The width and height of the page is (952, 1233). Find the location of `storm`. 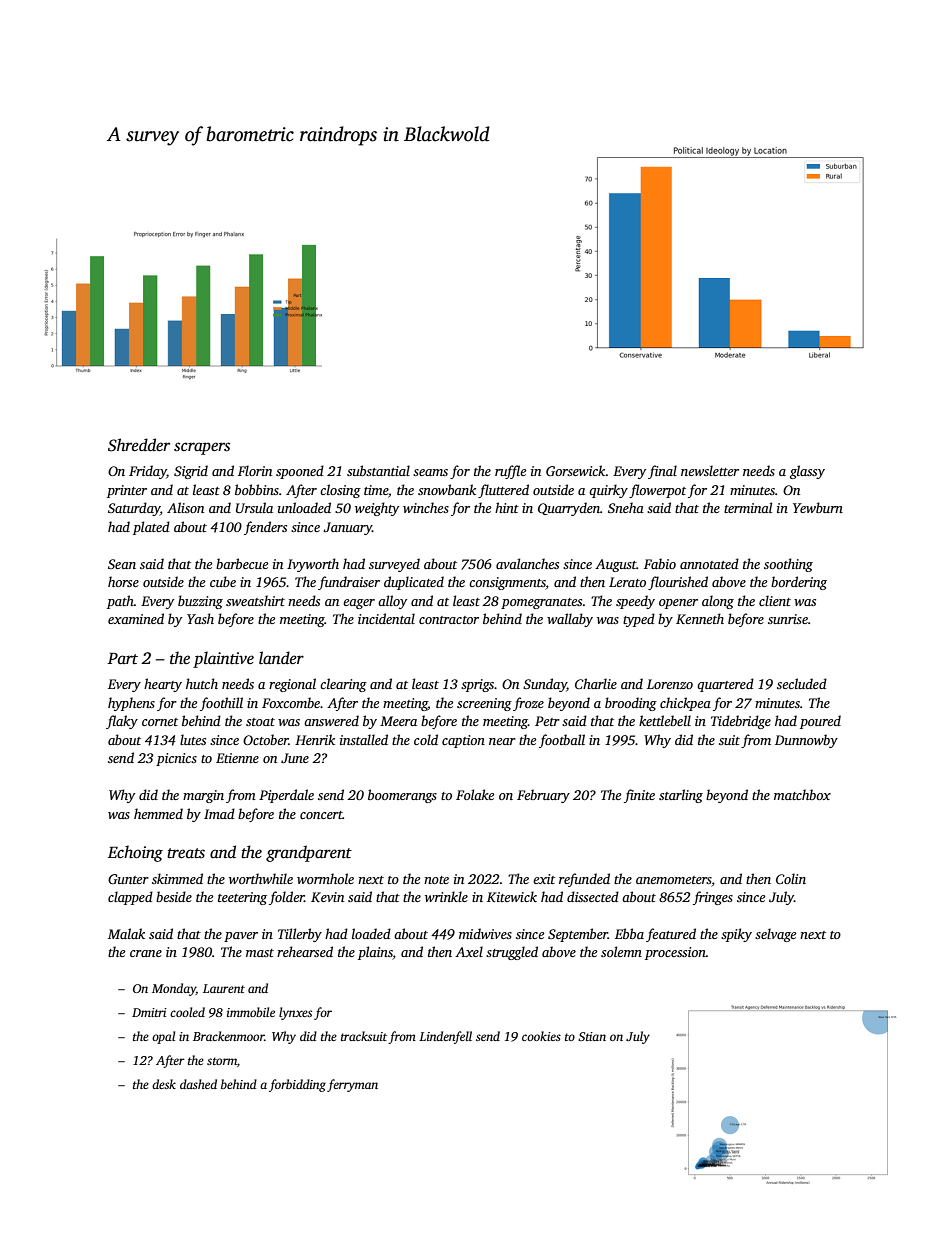

storm is located at coordinates (222, 1061).
